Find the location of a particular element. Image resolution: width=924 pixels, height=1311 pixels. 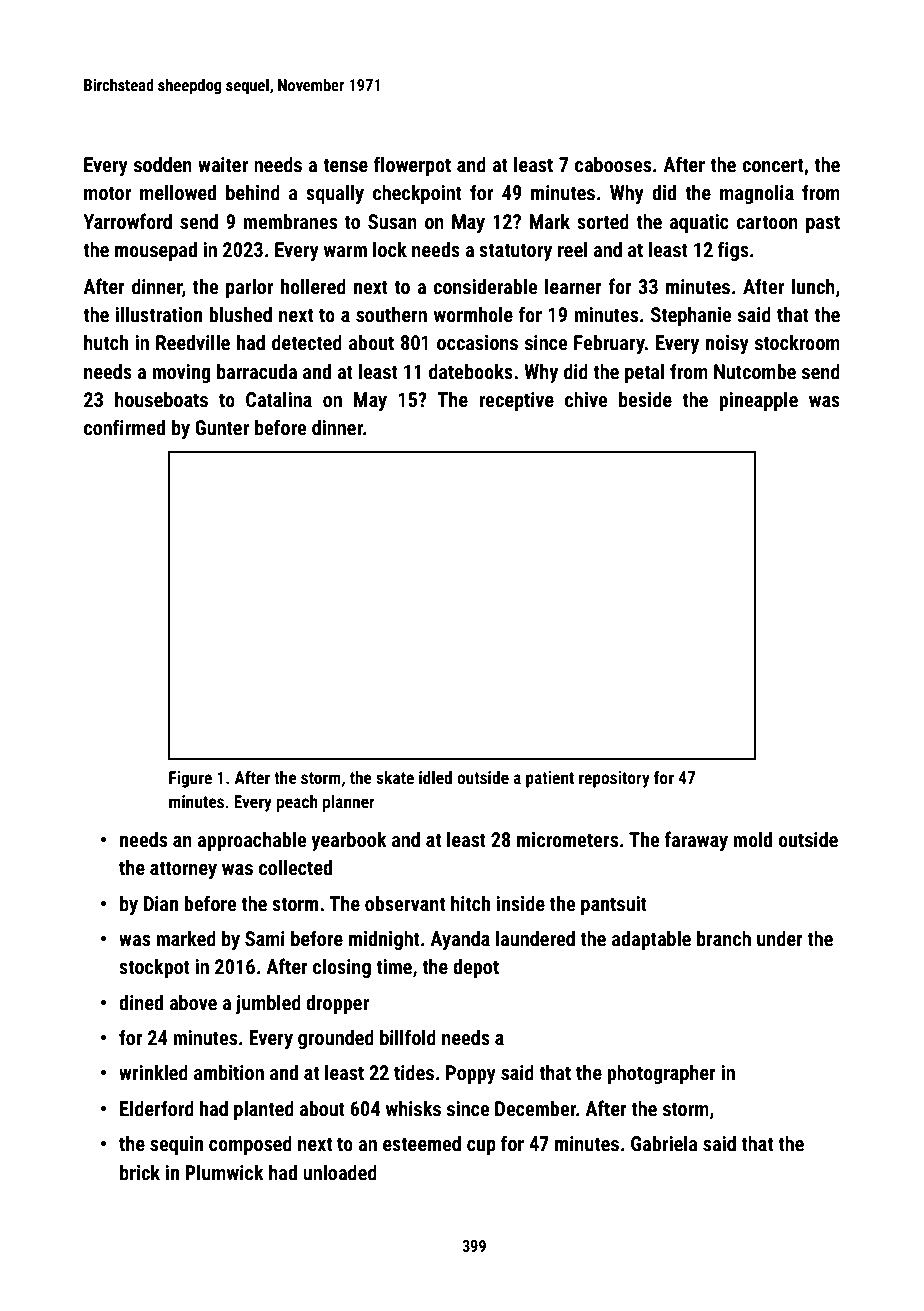

wrinkled is located at coordinates (153, 1072).
